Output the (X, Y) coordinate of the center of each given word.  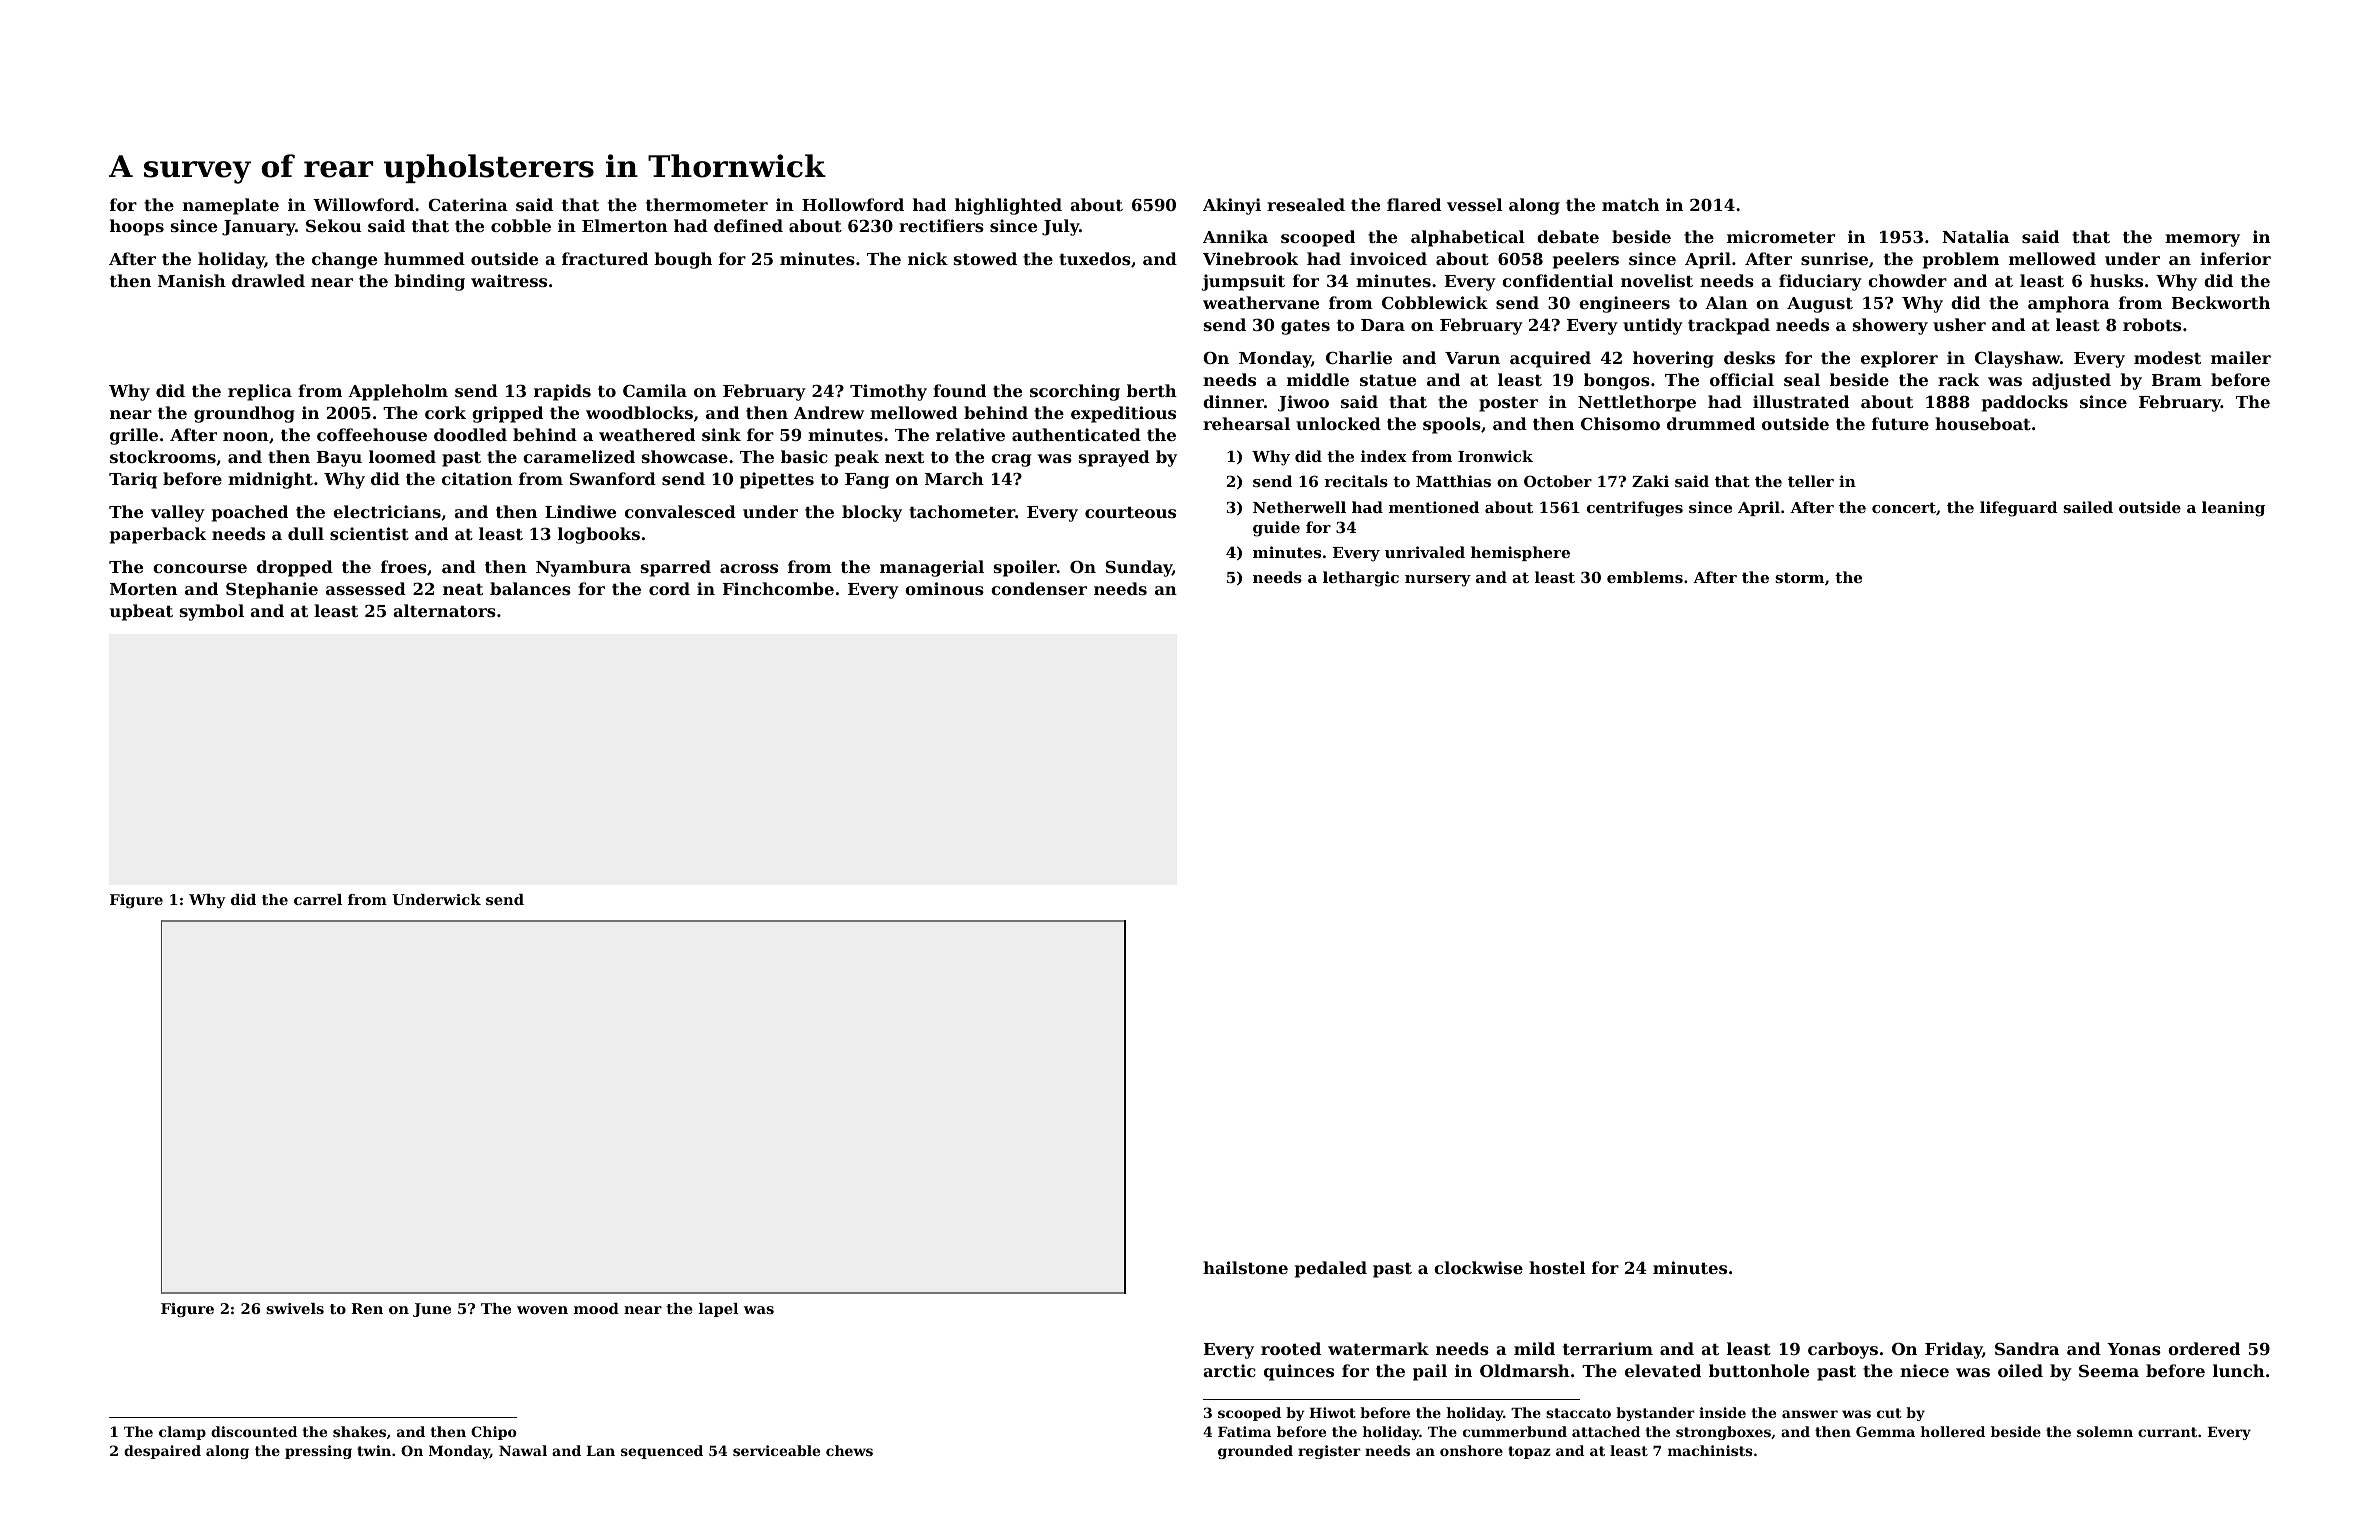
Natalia (1975, 236)
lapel (718, 1310)
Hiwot (1332, 1412)
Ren (367, 1308)
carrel (318, 899)
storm (1799, 577)
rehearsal (1246, 423)
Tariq (133, 480)
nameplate (231, 206)
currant (2167, 1432)
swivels (295, 1308)
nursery (1438, 581)
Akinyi (1232, 206)
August (1820, 305)
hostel (1557, 1267)
